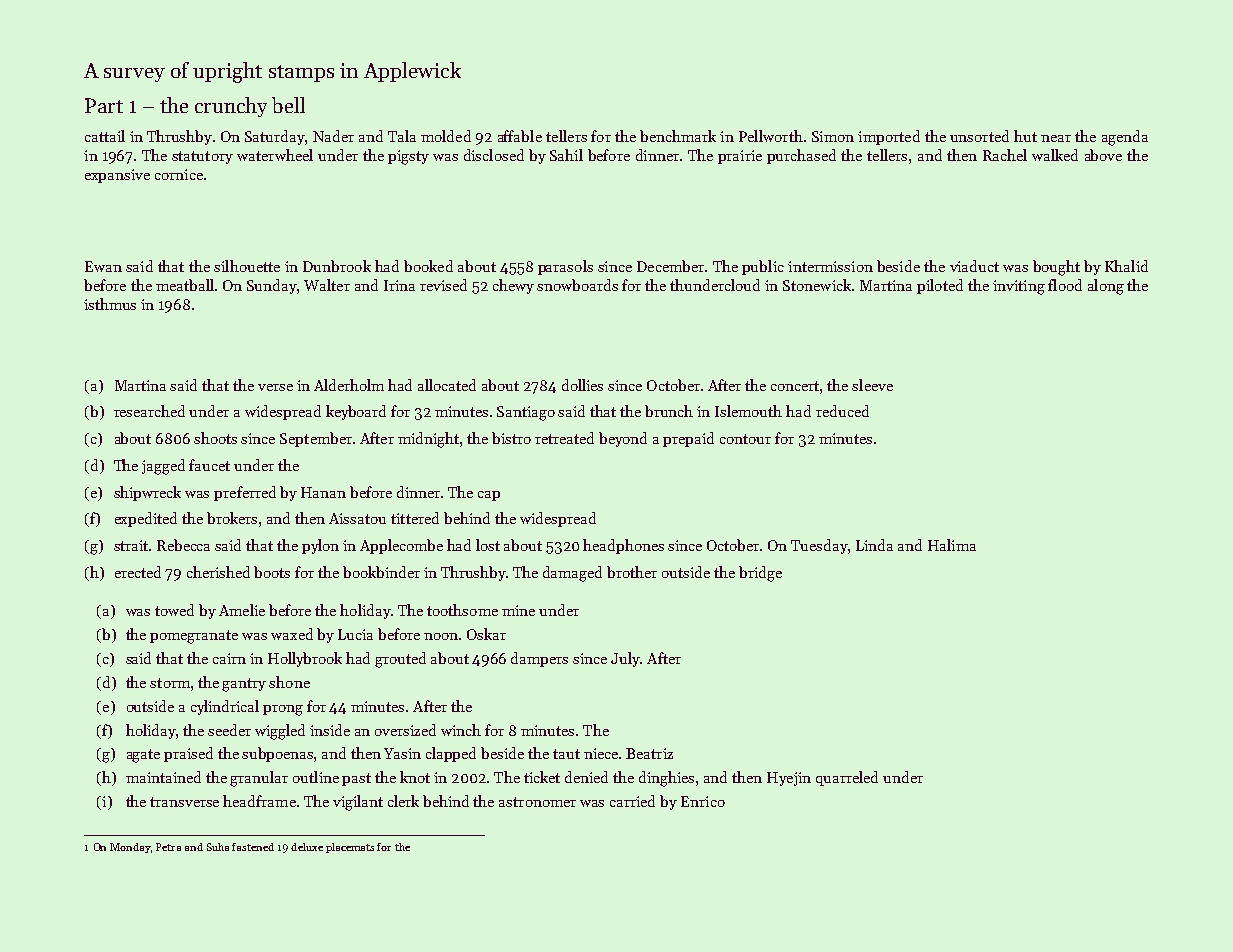 This screenshot has height=952, width=1233. I want to click on maintained, so click(163, 777).
